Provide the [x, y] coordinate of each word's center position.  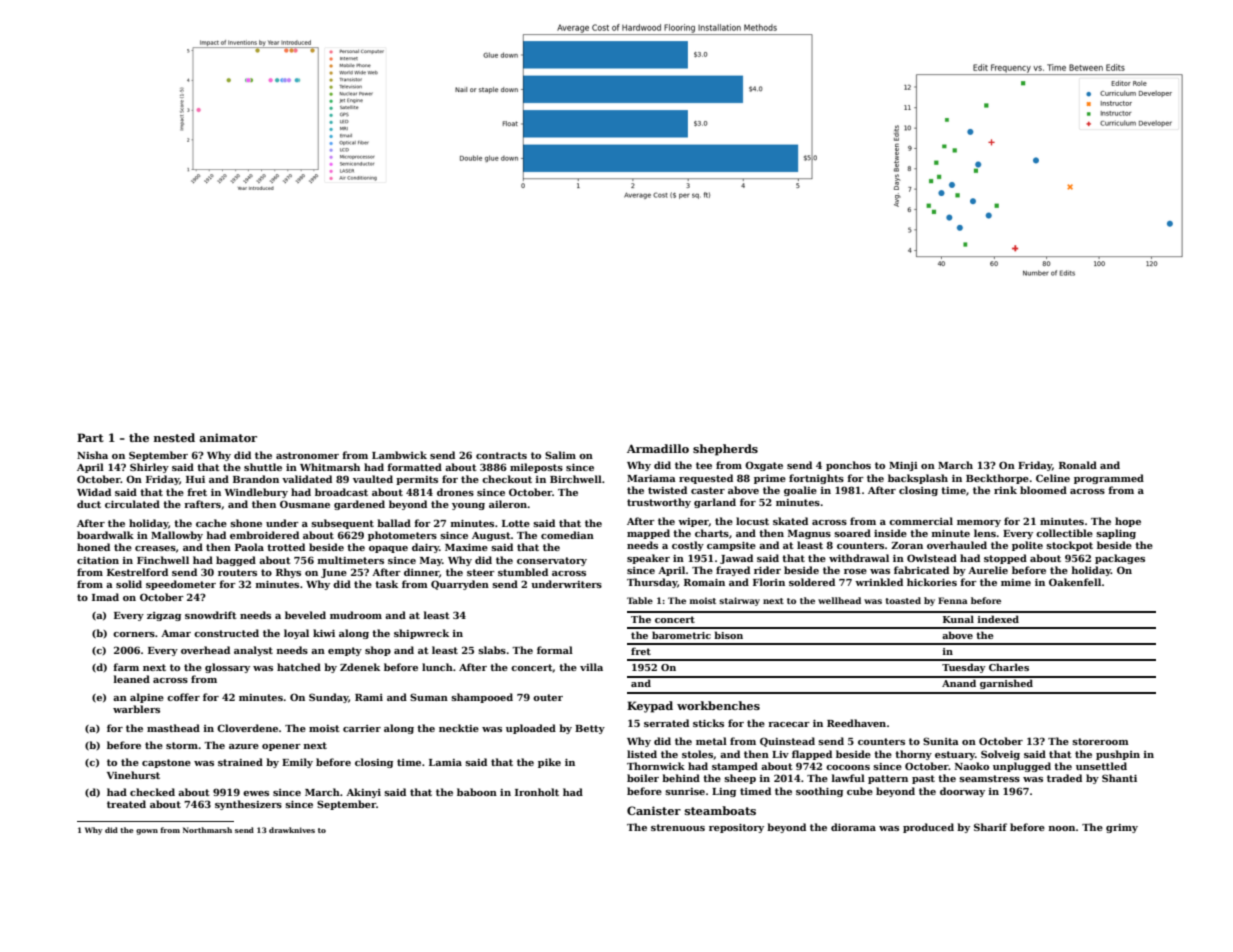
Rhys [288, 573]
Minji [903, 466]
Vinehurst [133, 775]
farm [126, 667]
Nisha [92, 455]
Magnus [809, 534]
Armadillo [658, 448]
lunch [437, 667]
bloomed [1043, 490]
